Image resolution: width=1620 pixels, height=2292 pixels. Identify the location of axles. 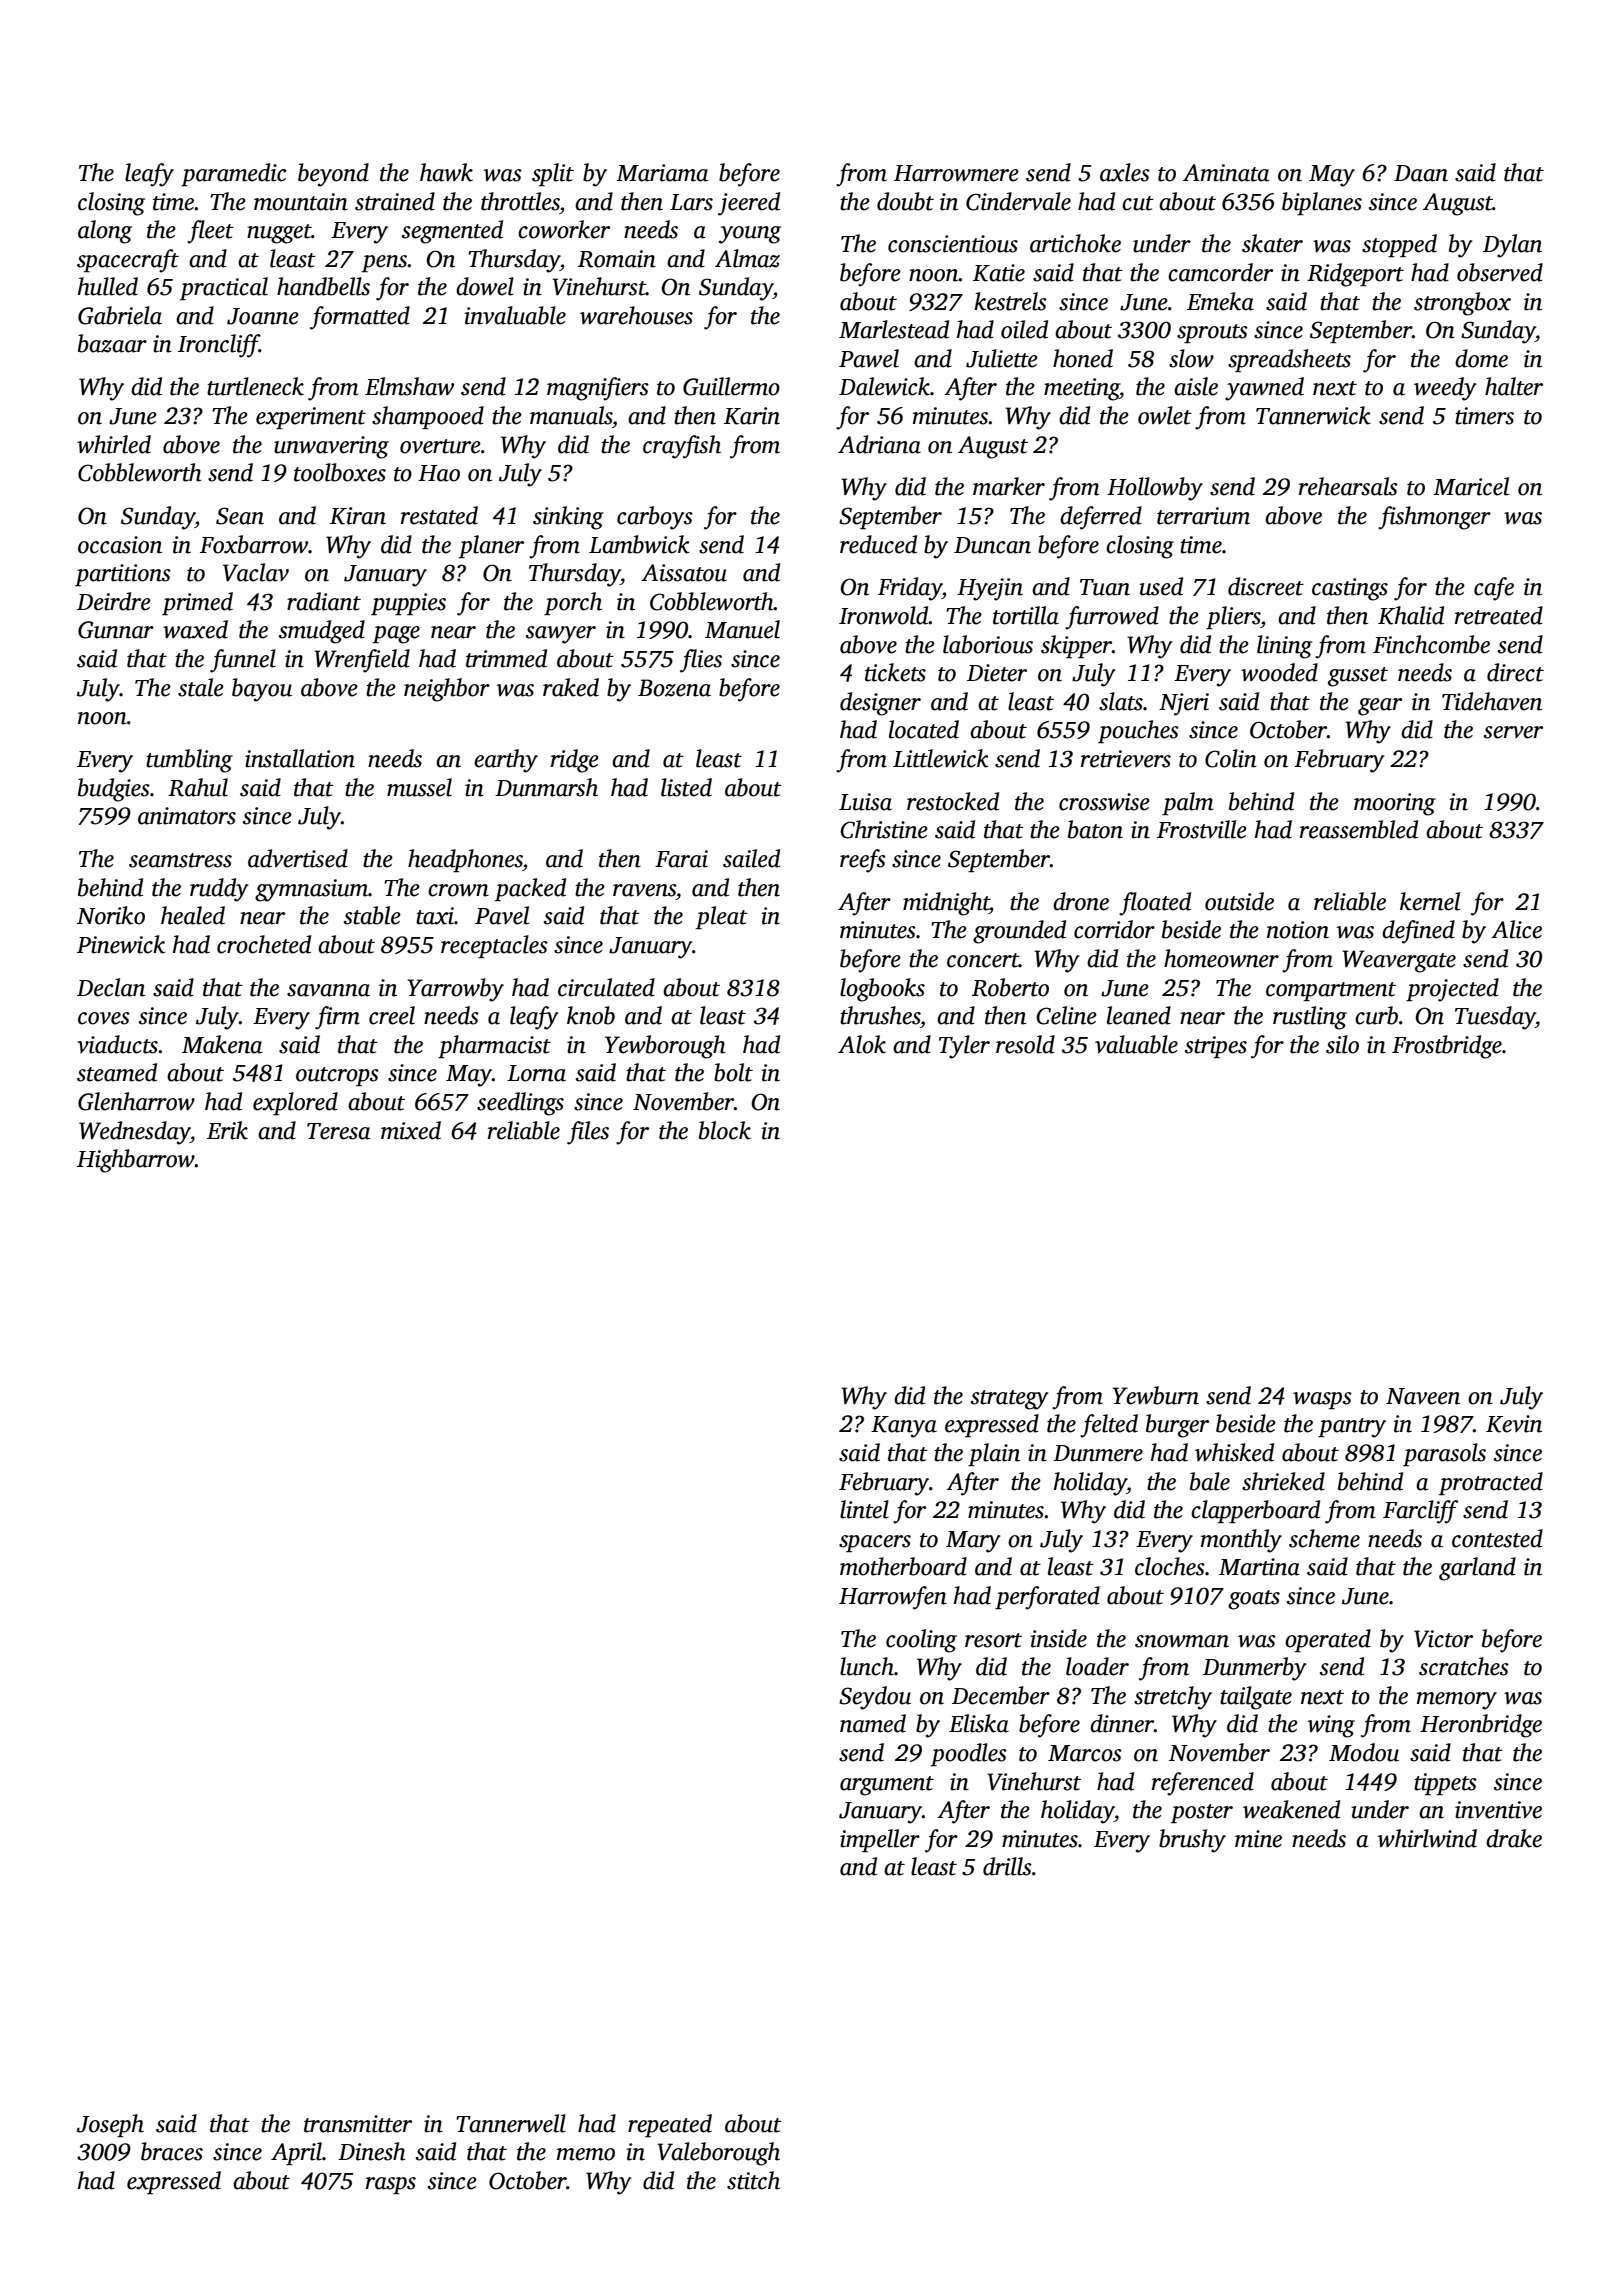
(1125, 172).
